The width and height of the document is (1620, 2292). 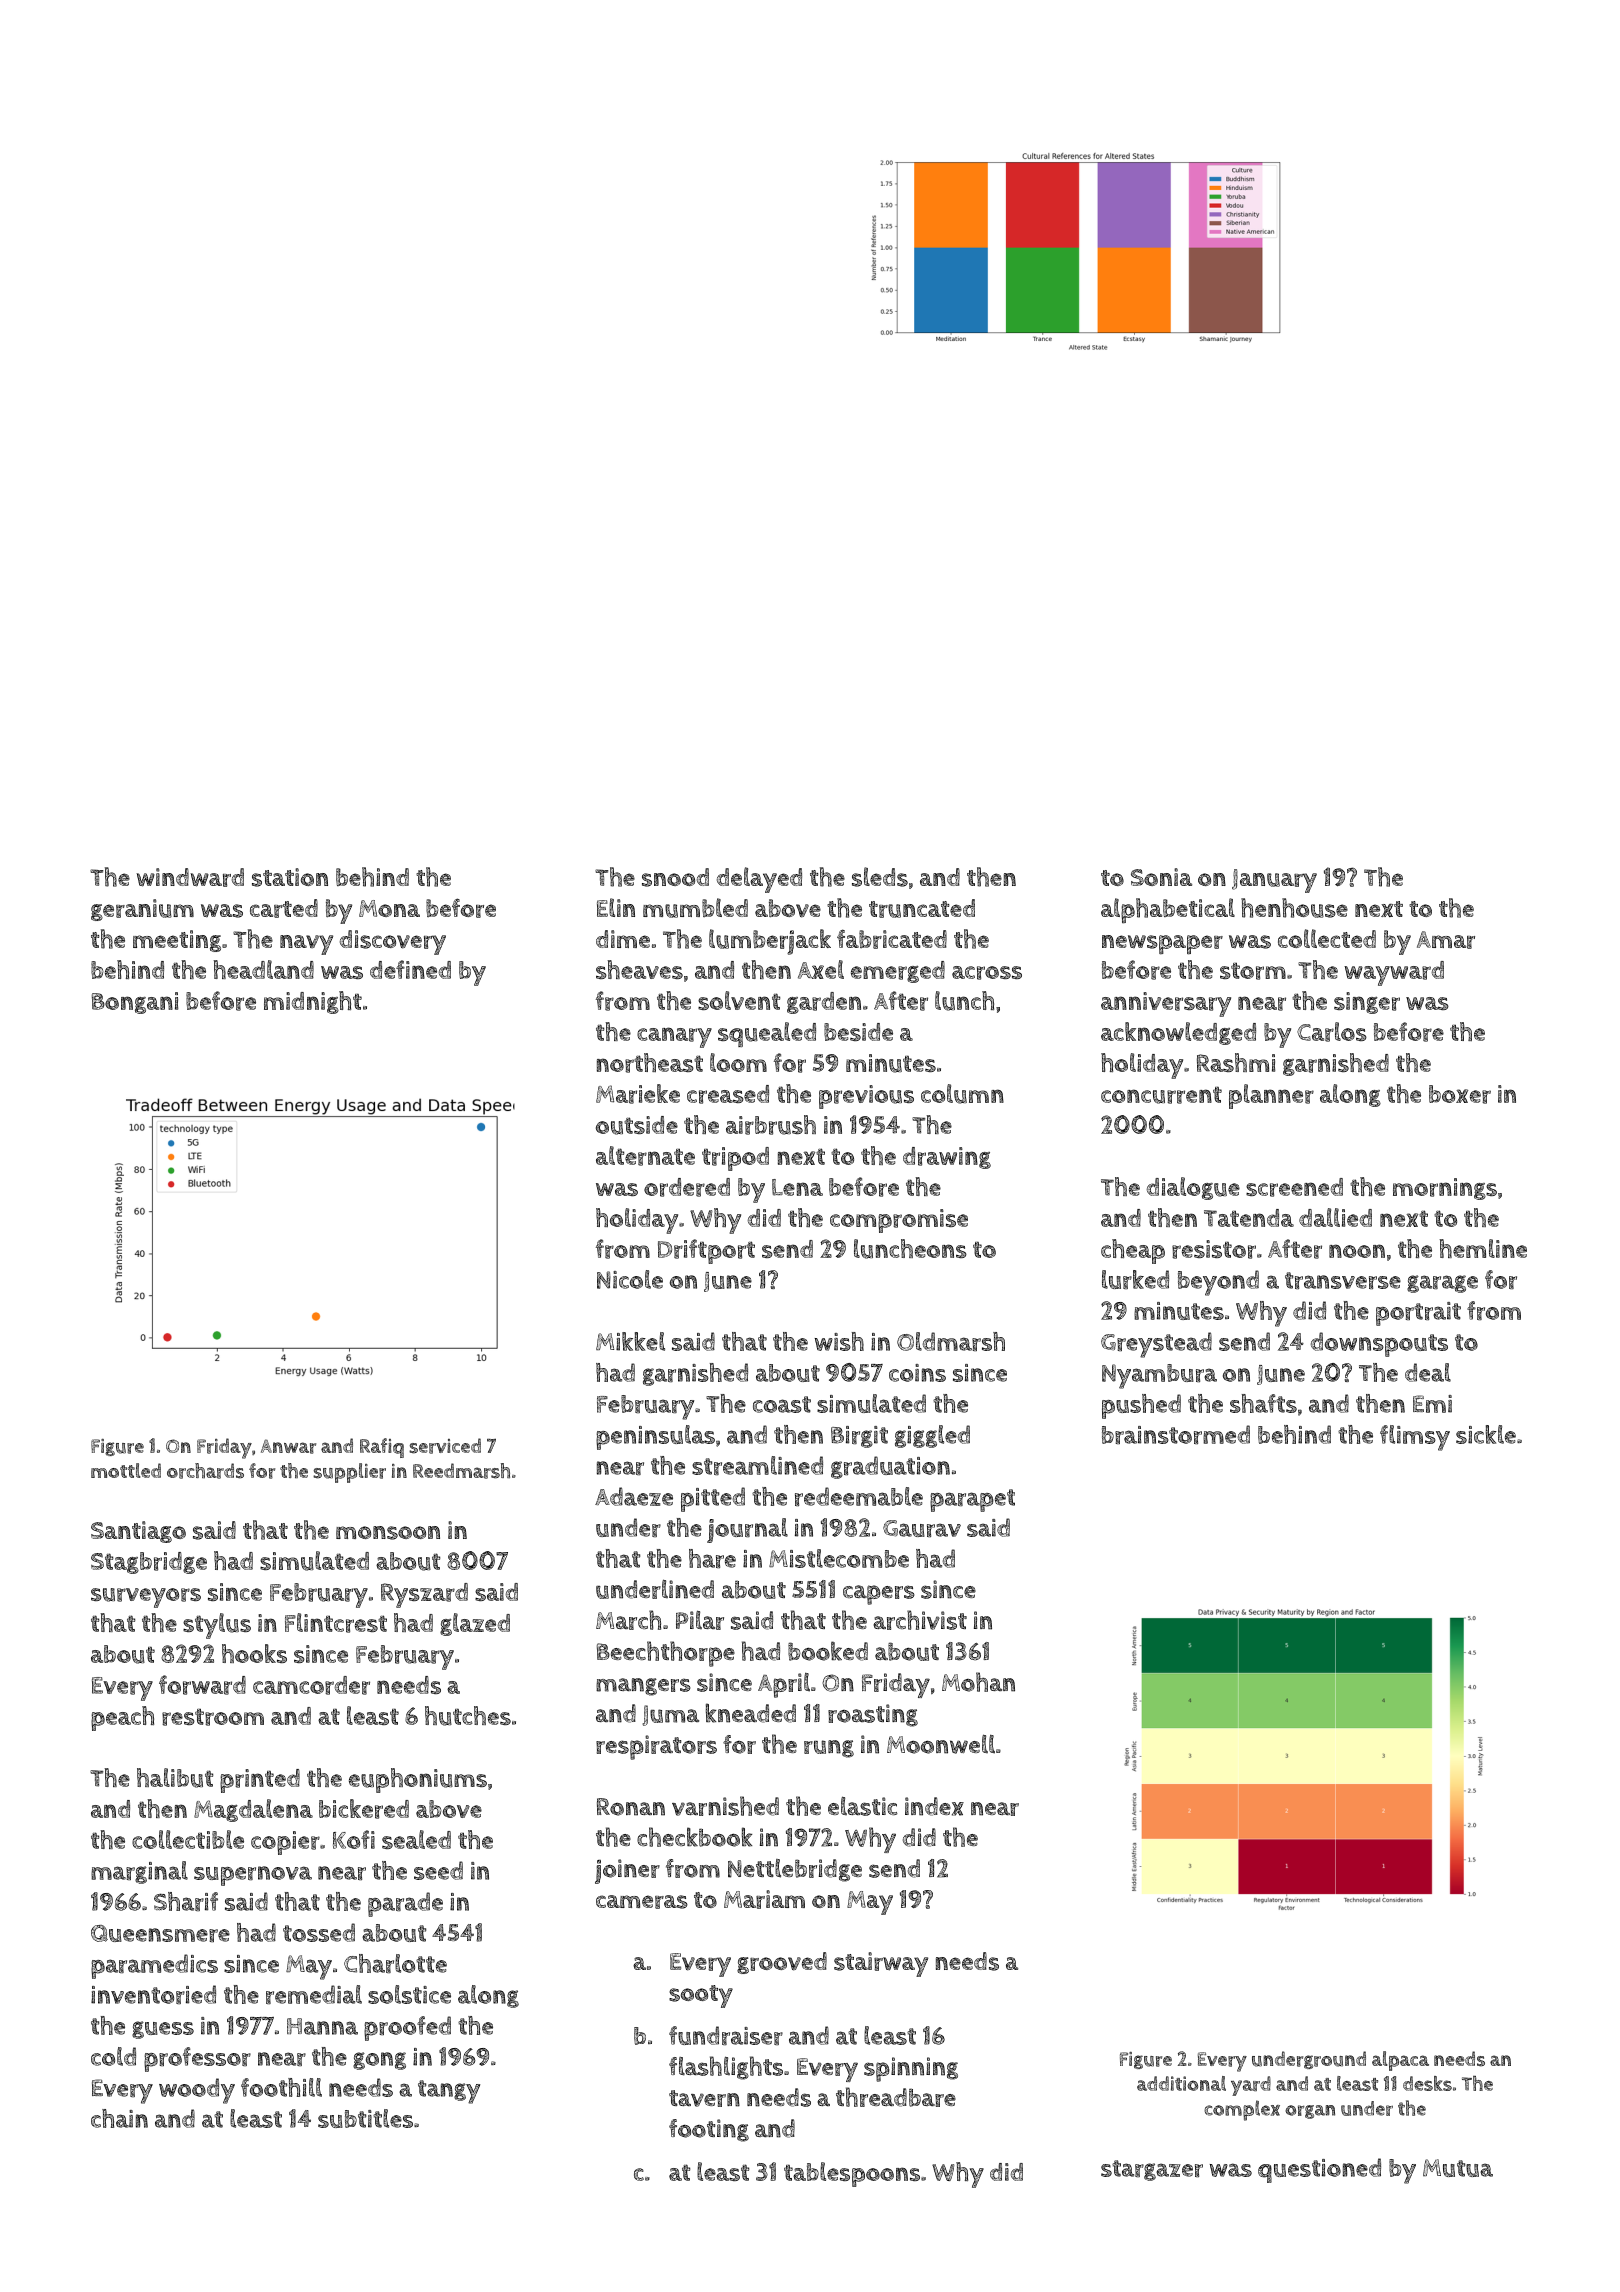 I want to click on delayed, so click(x=759, y=880).
